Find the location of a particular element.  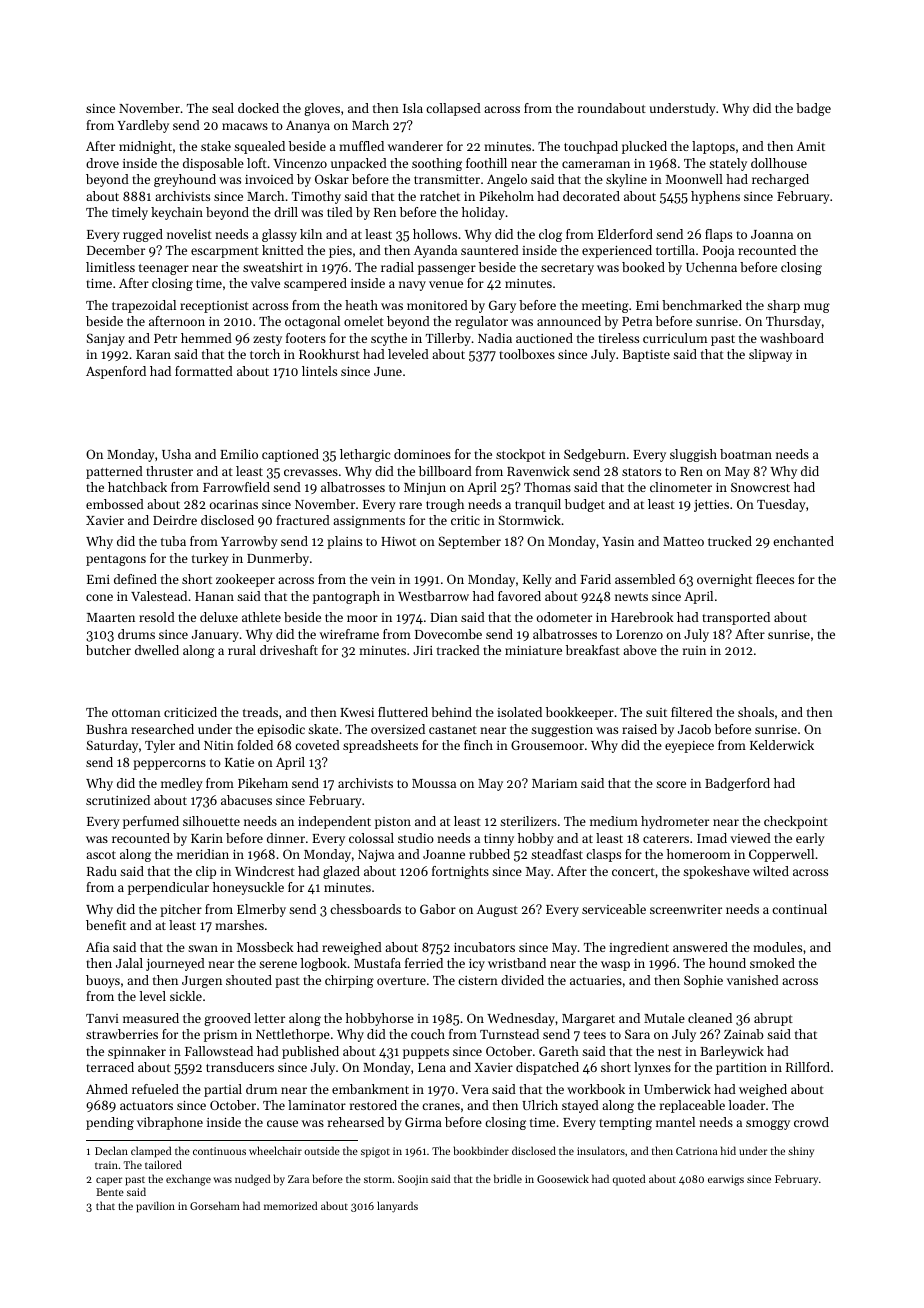

Gorseham is located at coordinates (215, 1205).
